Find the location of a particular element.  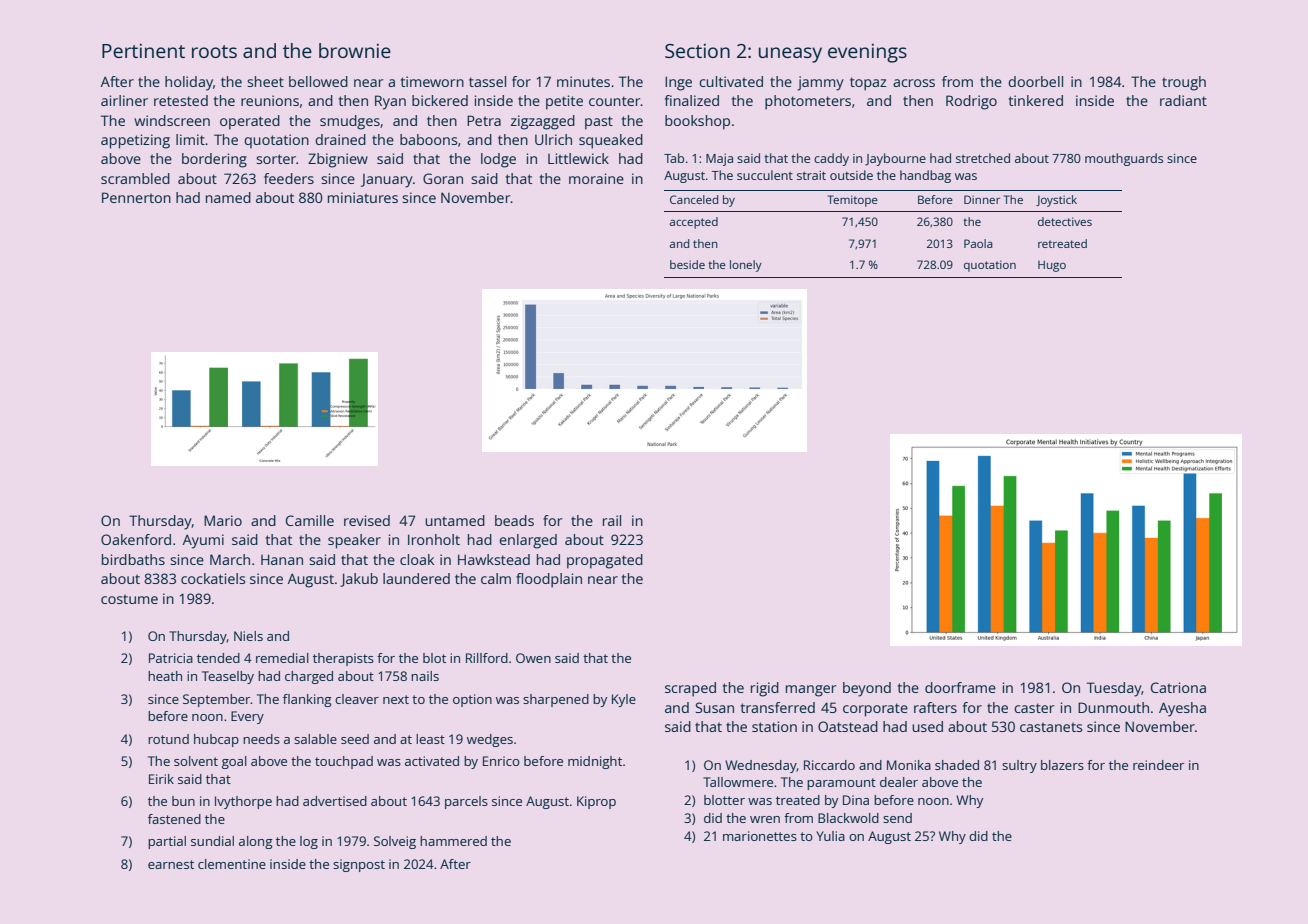

Section is located at coordinates (697, 51).
